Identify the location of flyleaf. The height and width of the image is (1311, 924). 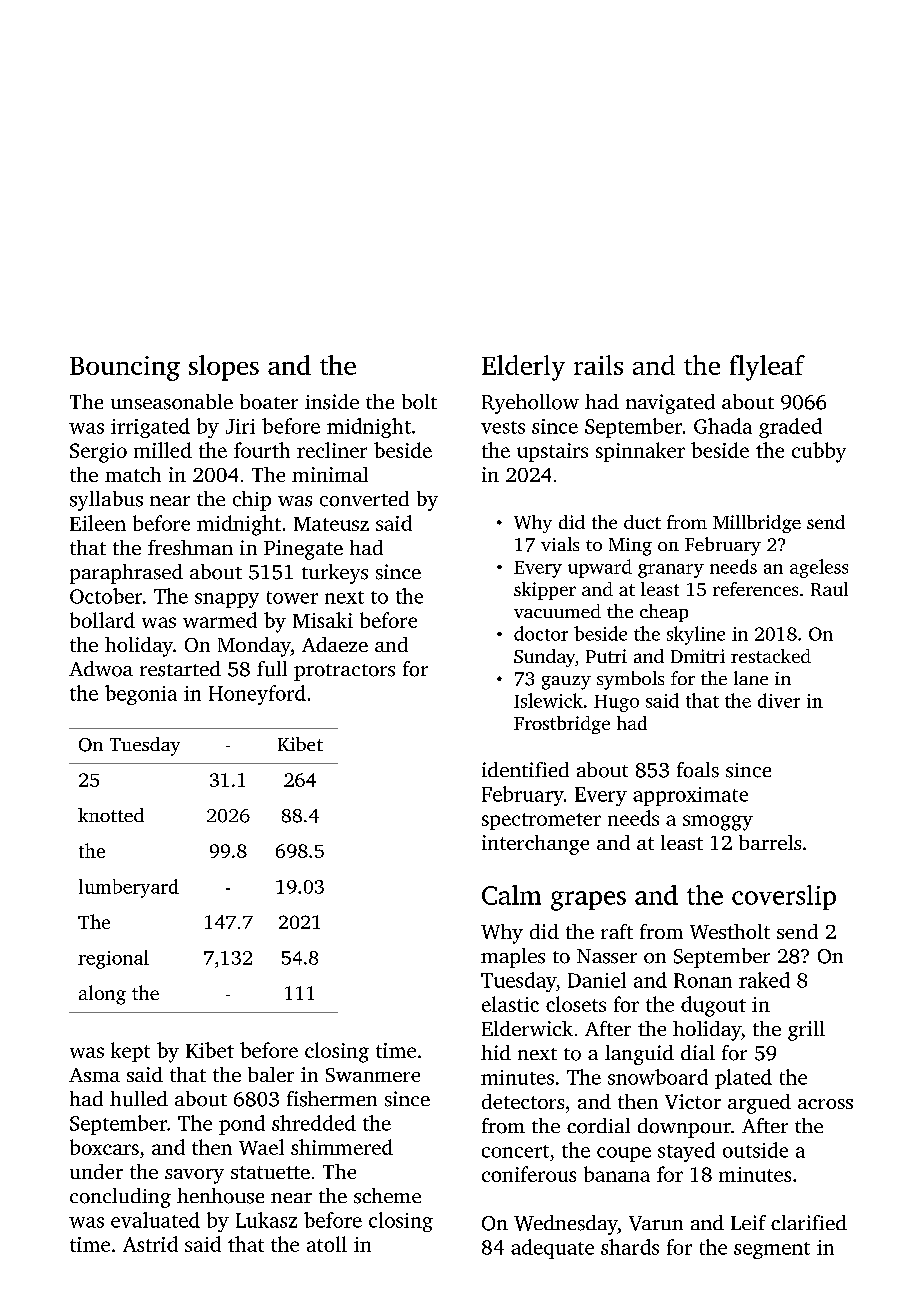
(767, 368).
